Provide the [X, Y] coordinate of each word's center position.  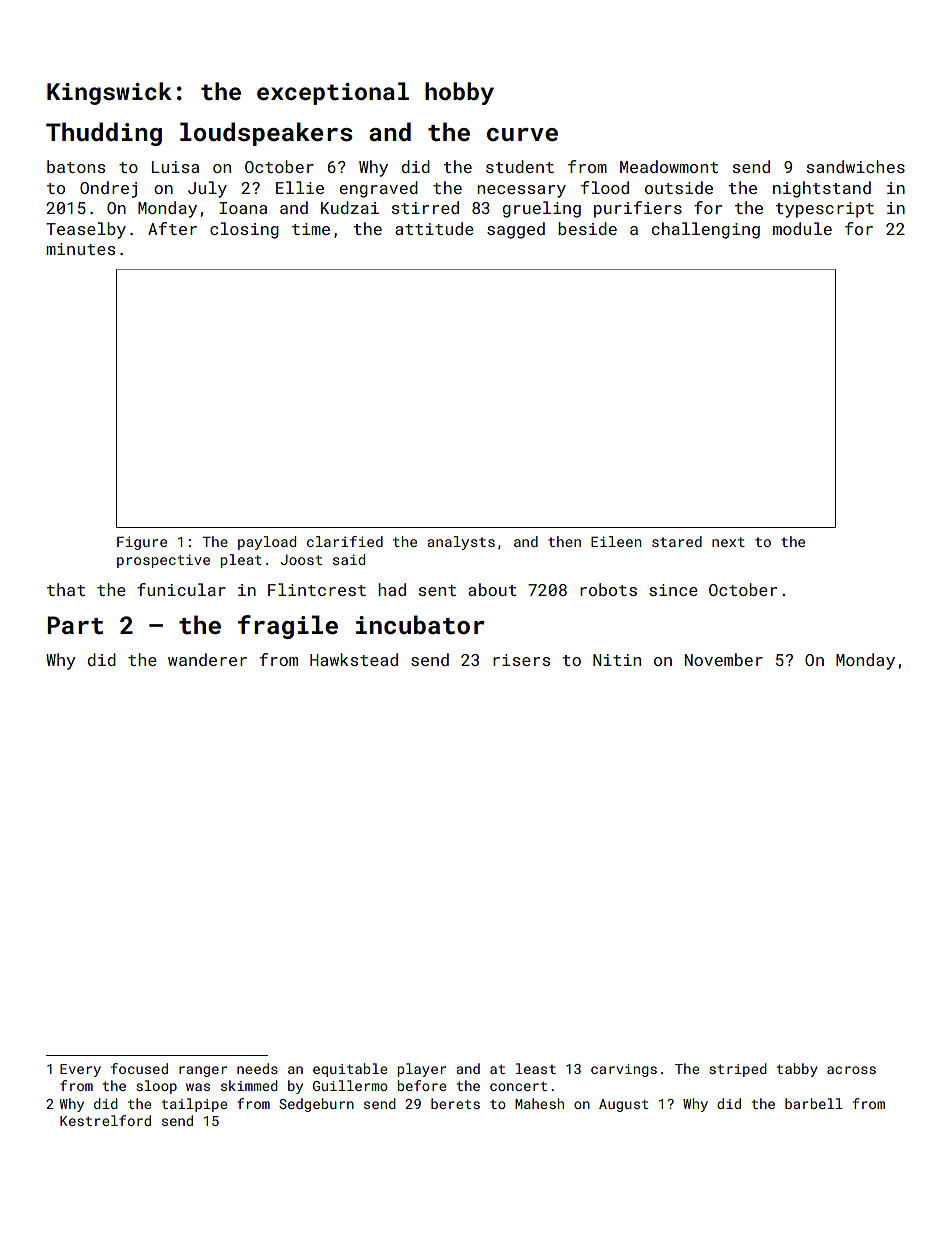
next [728, 542]
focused [139, 1068]
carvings [624, 1070]
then [564, 541]
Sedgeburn [316, 1105]
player [422, 1070]
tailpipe [194, 1105]
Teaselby [86, 230]
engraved [378, 189]
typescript [825, 210]
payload [267, 543]
